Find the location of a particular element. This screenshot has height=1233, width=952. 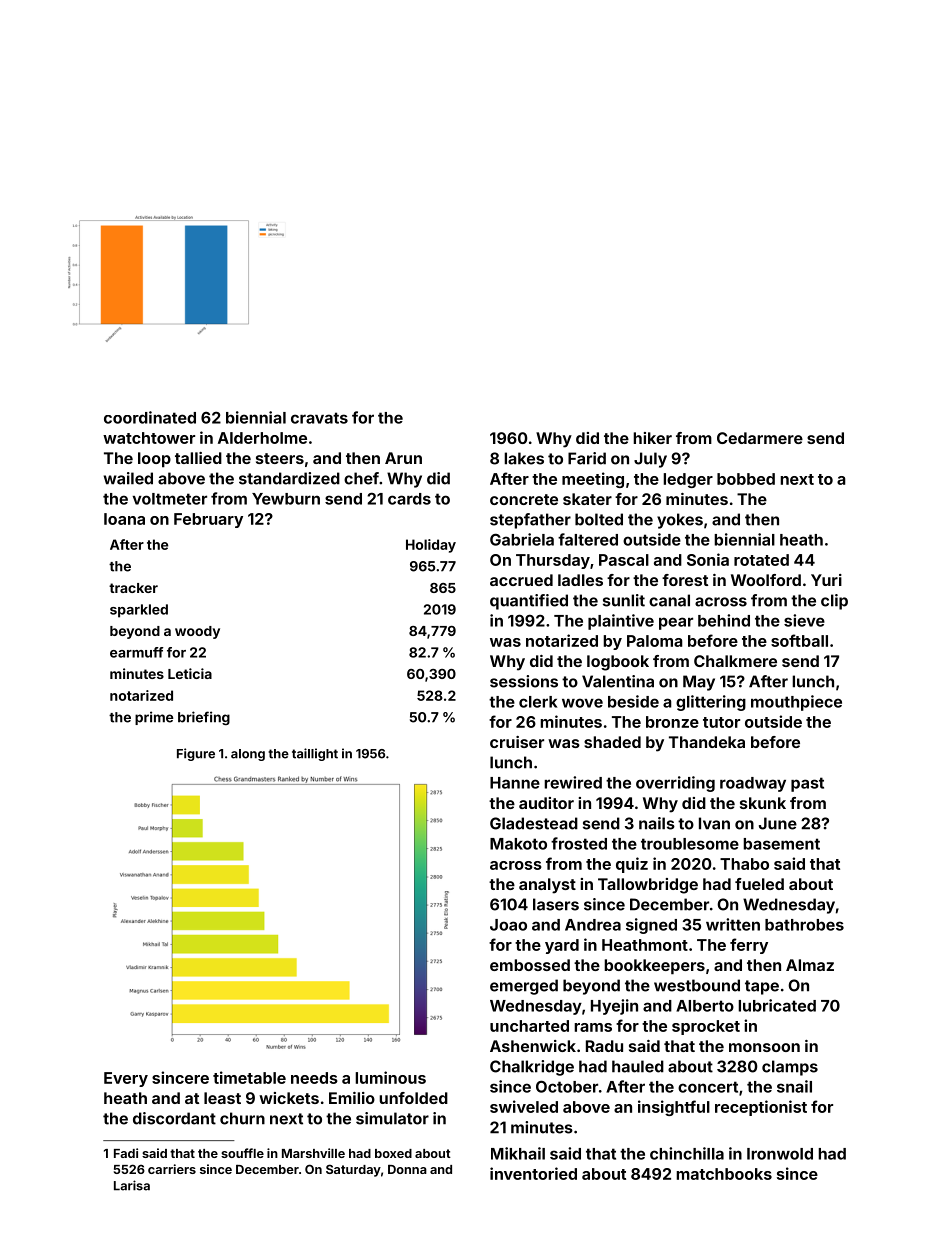

yokes is located at coordinates (680, 521).
